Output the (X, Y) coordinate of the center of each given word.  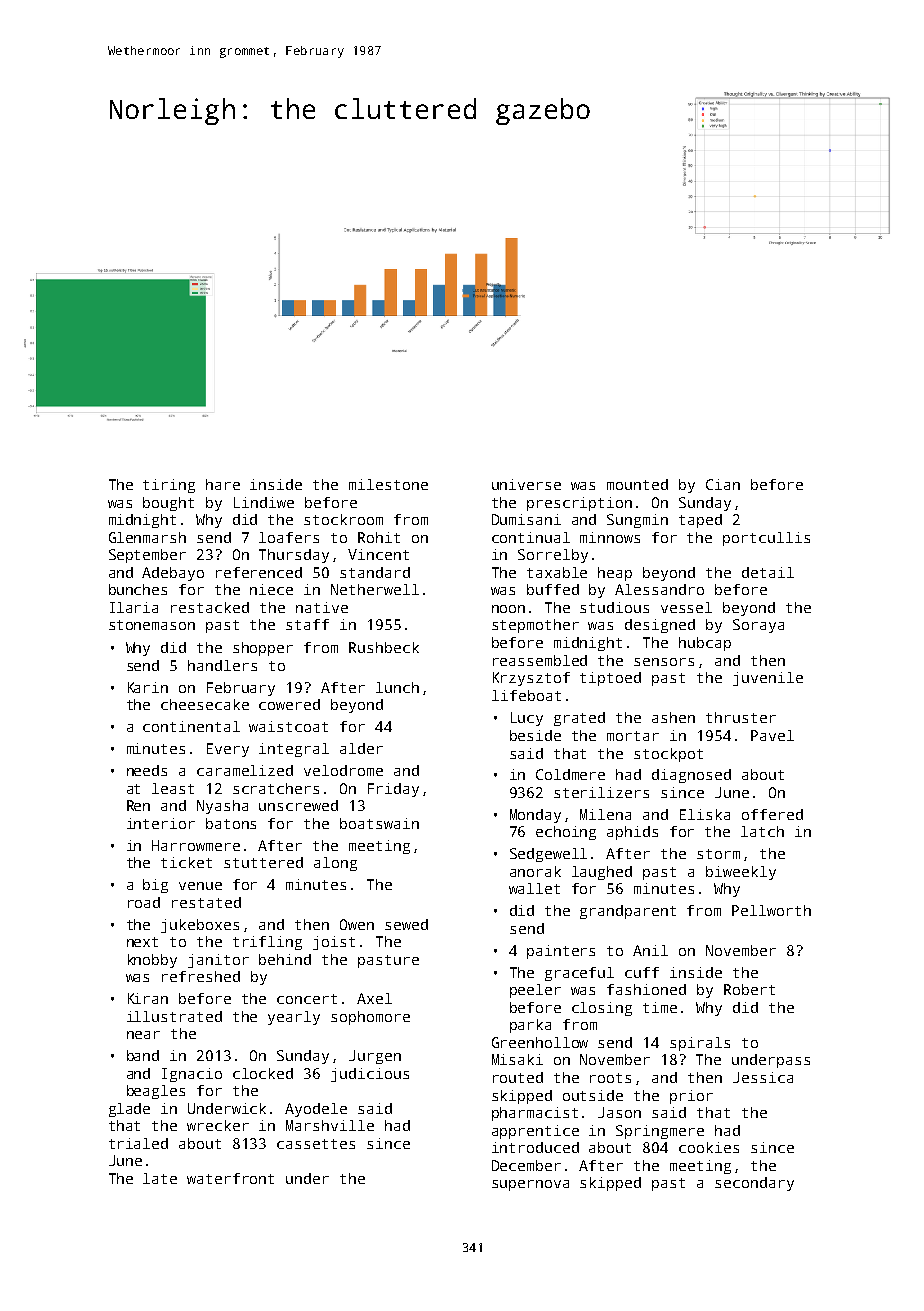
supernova (530, 1185)
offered (772, 814)
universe (526, 484)
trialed (138, 1143)
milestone (388, 484)
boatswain (379, 823)
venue (200, 886)
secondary (754, 1184)
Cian (723, 484)
